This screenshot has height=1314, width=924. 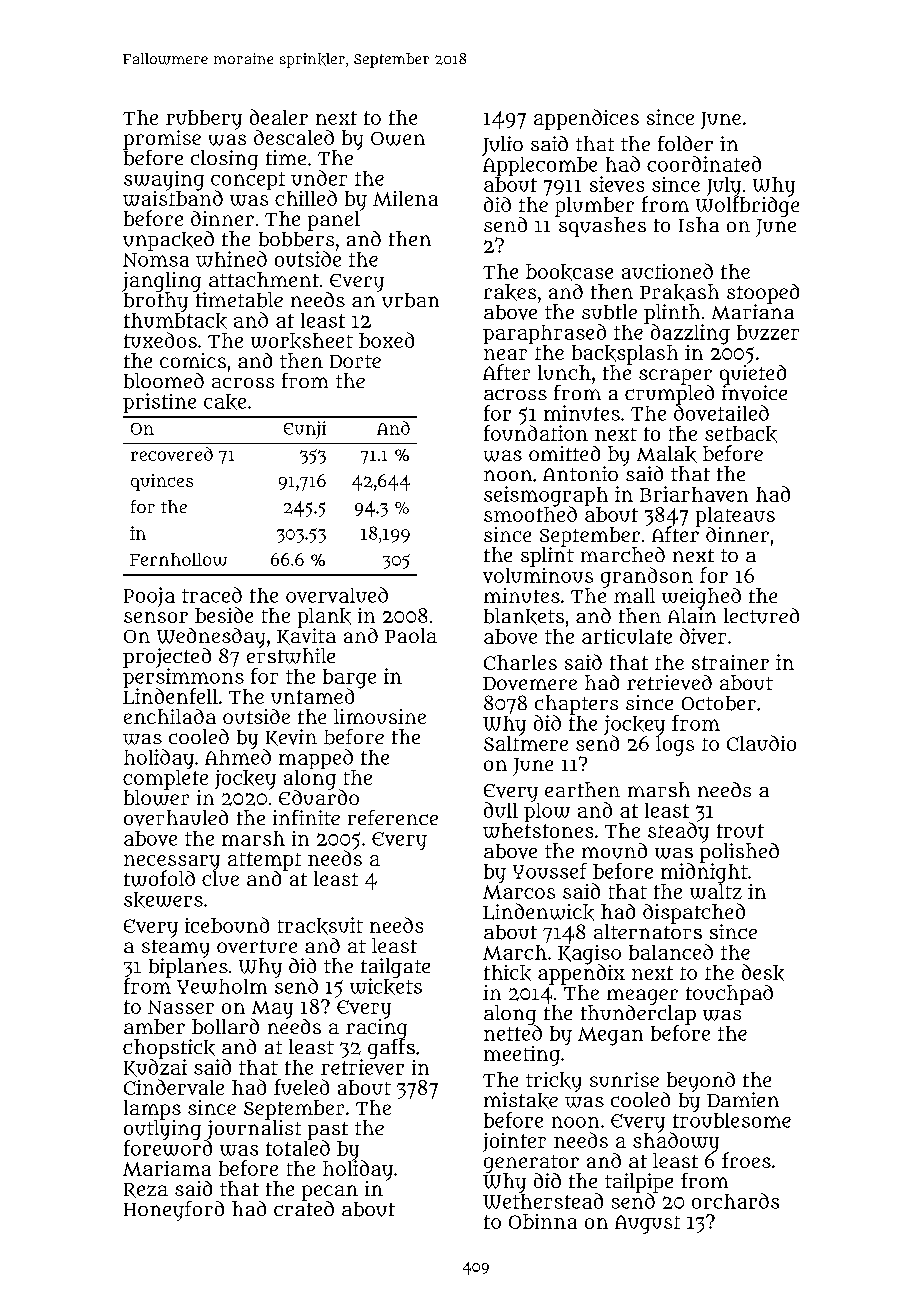 I want to click on reference, so click(x=393, y=817).
